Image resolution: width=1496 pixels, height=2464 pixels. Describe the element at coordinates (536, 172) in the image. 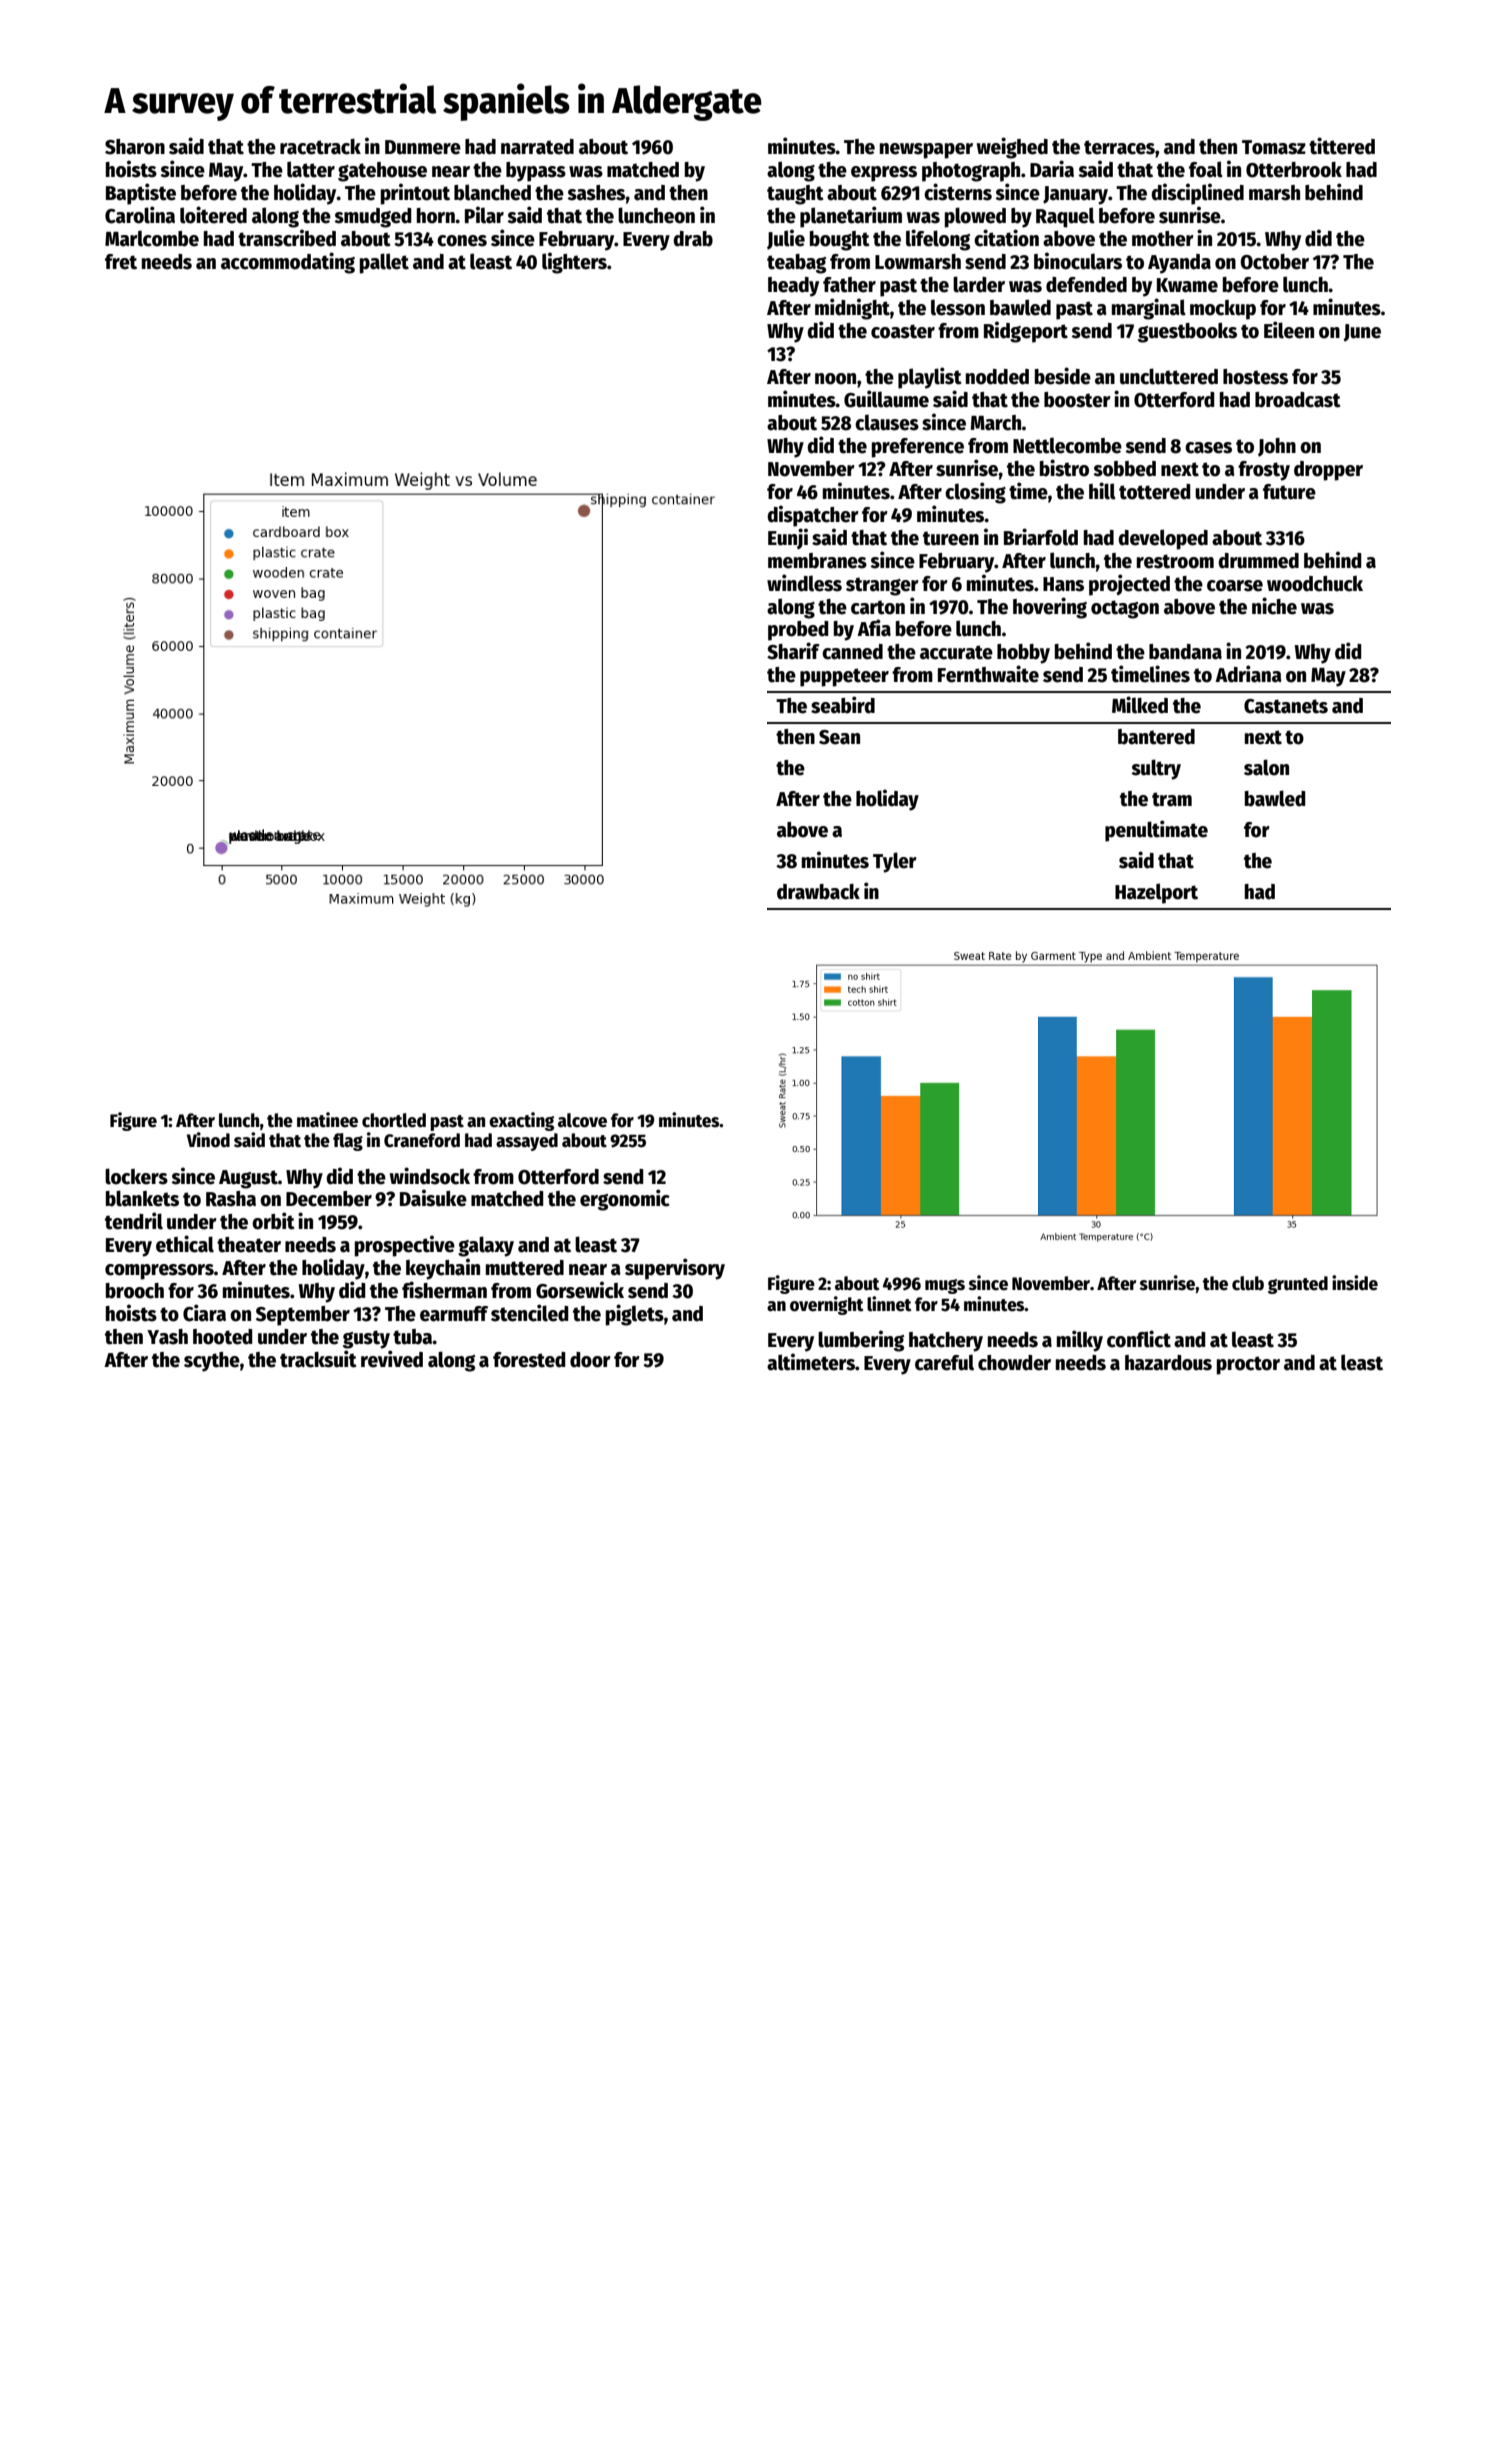

I see `bypass` at that location.
